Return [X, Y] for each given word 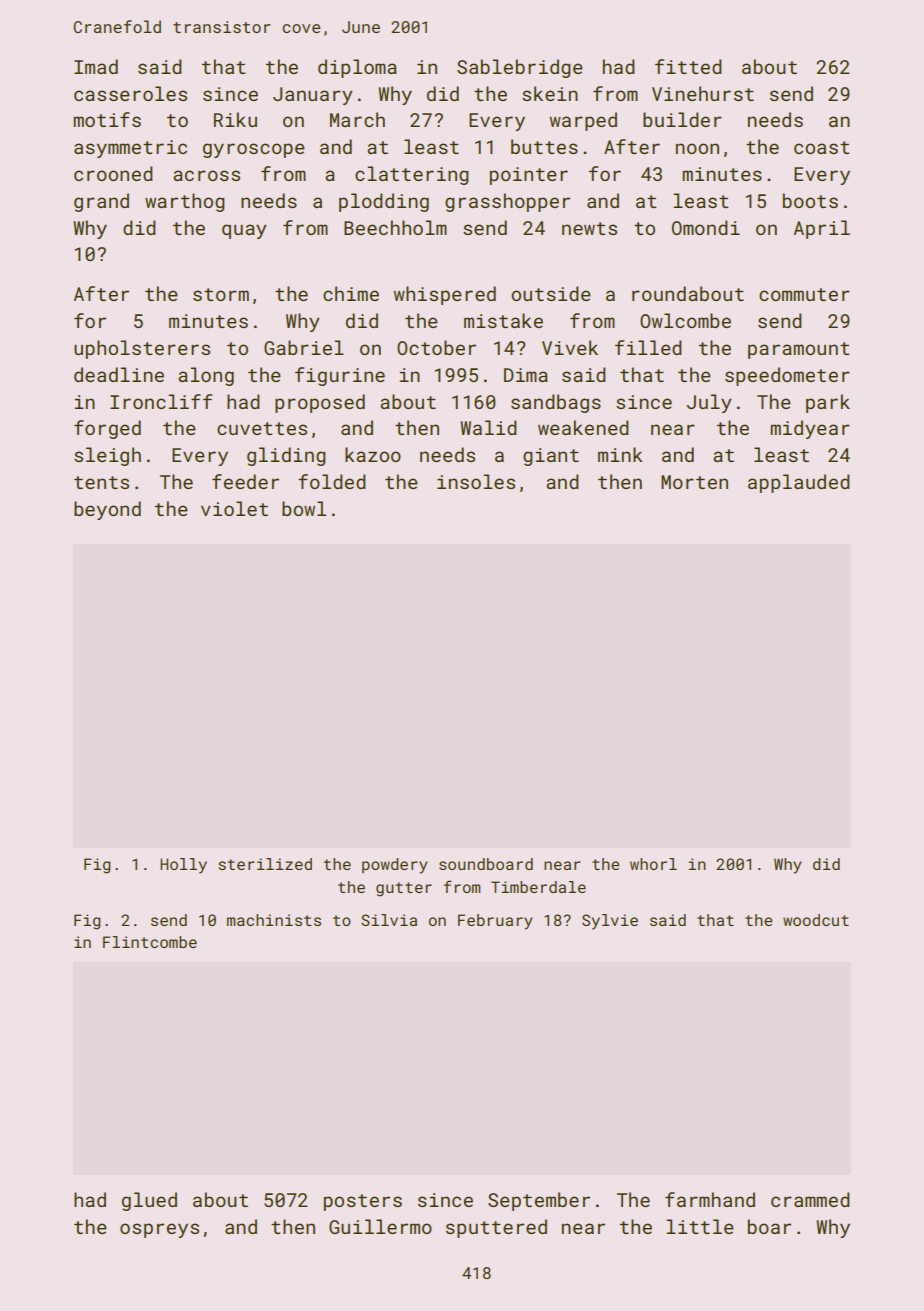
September [539, 1201]
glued [149, 1201]
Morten [694, 482]
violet [234, 508]
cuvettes [262, 428]
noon [697, 148]
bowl [304, 508]
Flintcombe [150, 942]
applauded [799, 483]
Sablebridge [520, 68]
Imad [96, 66]
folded [332, 481]
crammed [810, 1199]
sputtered [496, 1228]
